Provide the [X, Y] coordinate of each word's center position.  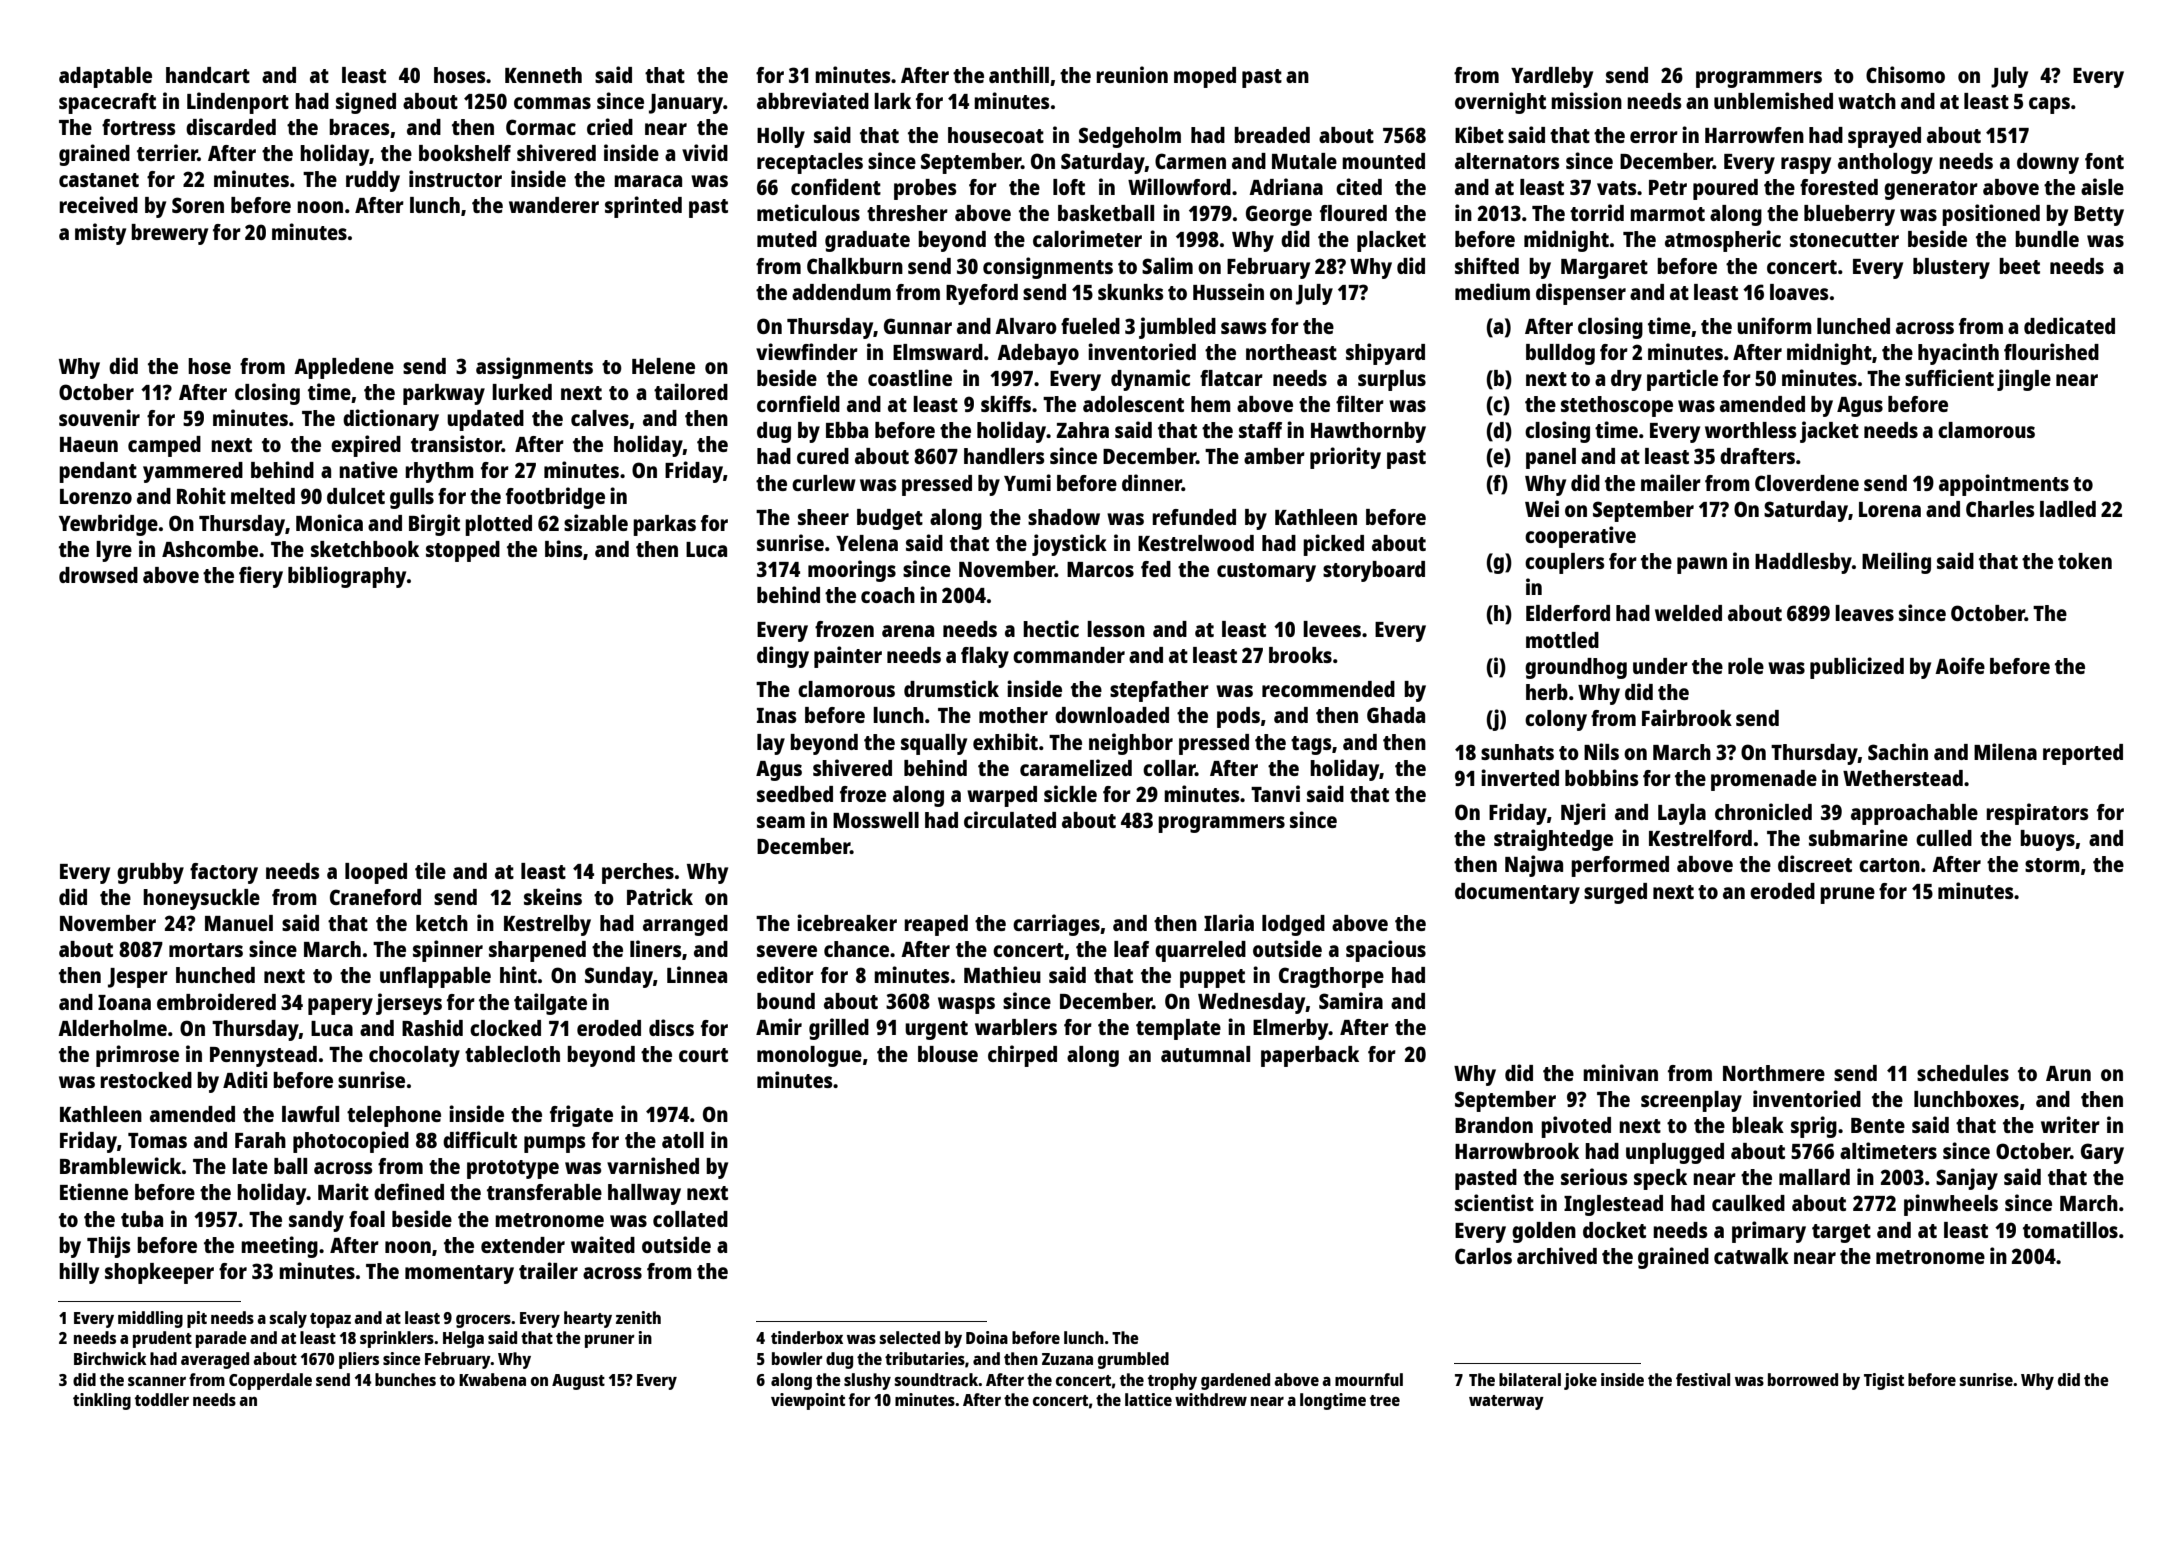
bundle [2047, 239]
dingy [783, 657]
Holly [781, 137]
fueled [1090, 326]
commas [552, 103]
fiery [261, 577]
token [2085, 561]
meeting [279, 1247]
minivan [1620, 1072]
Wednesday [1252, 1003]
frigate [581, 1116]
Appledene [344, 368]
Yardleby [1552, 77]
